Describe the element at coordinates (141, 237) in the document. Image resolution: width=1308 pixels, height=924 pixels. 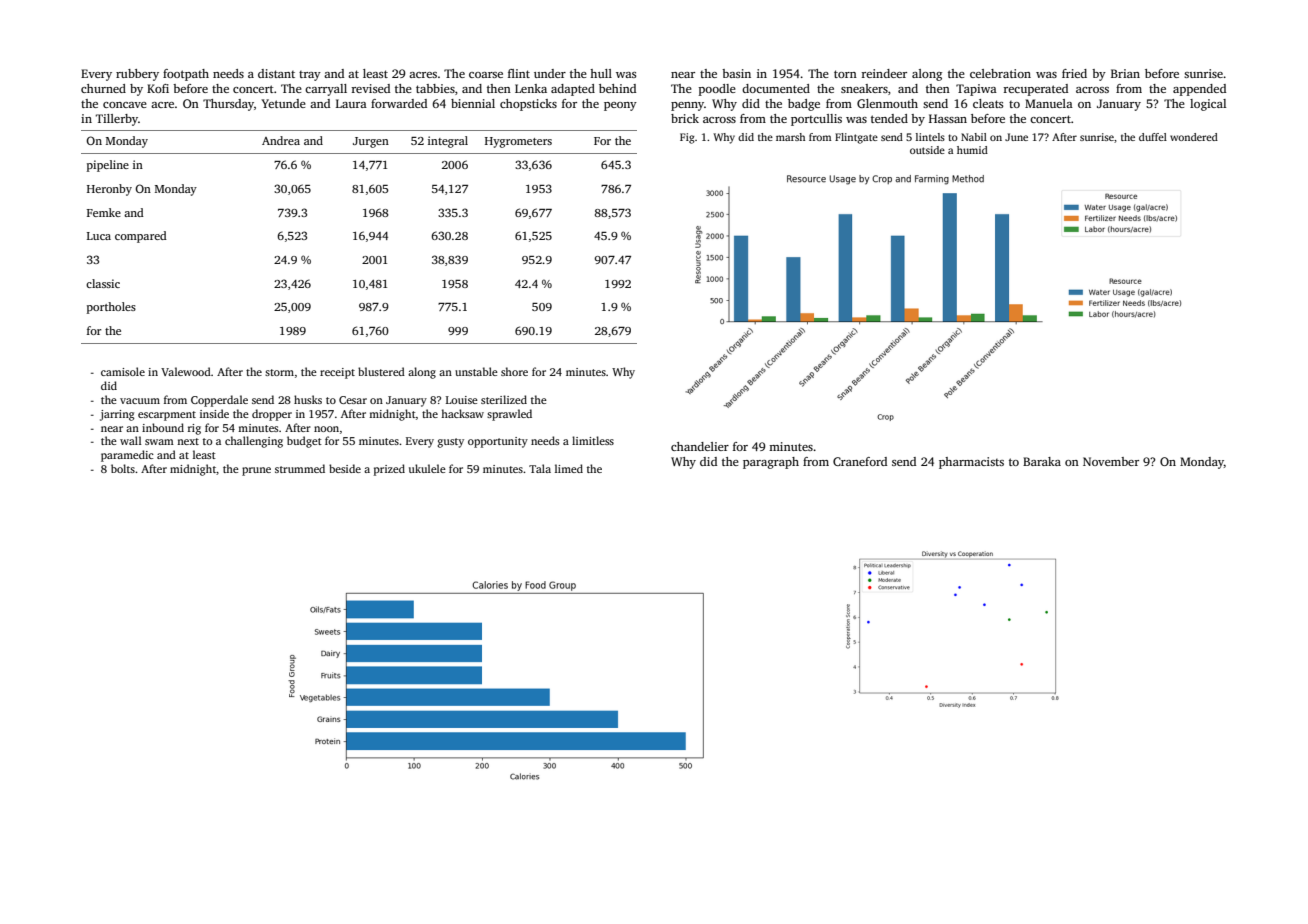
I see `compared` at that location.
